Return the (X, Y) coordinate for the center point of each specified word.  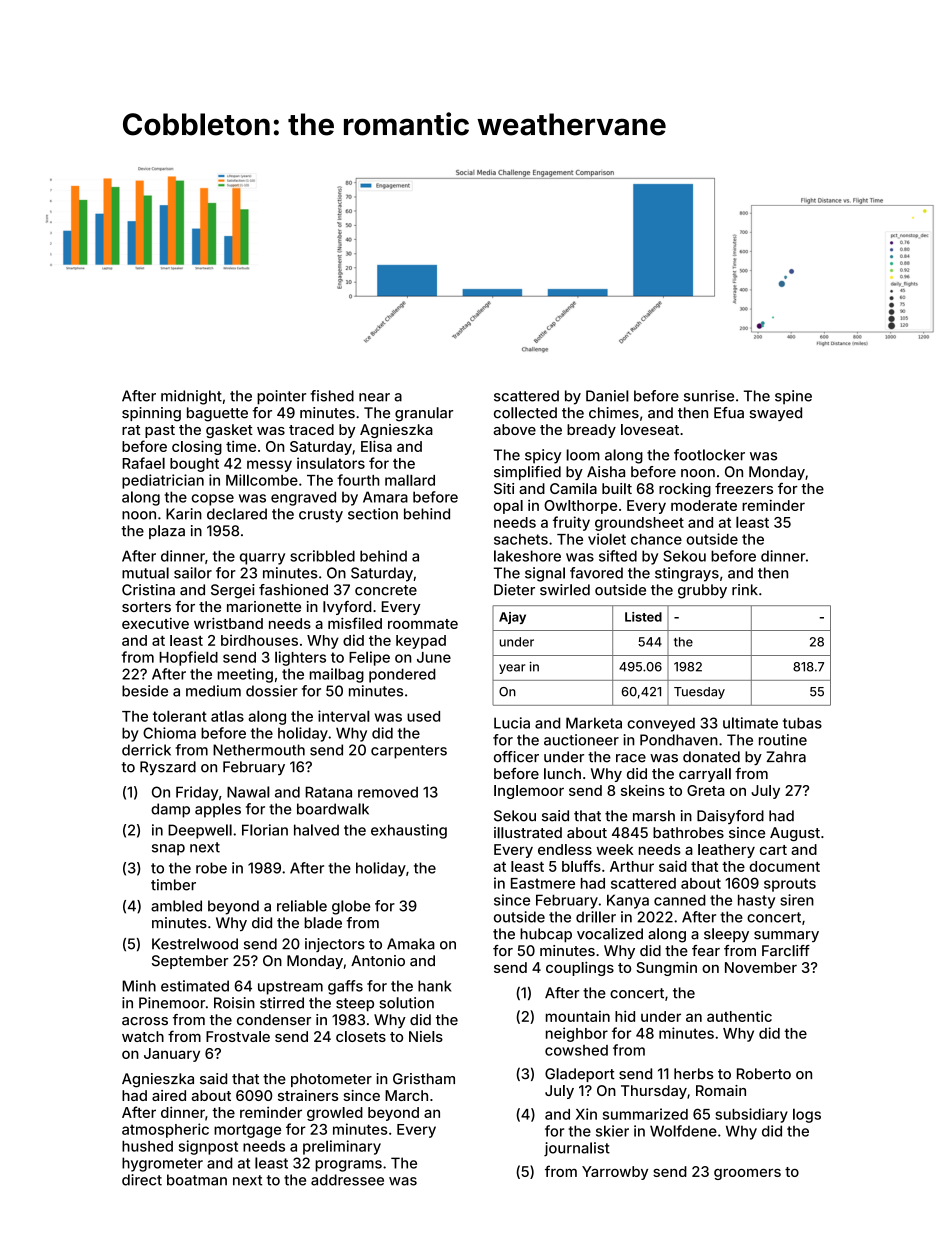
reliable (302, 906)
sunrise (709, 396)
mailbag (337, 675)
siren (797, 900)
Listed (643, 617)
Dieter (514, 590)
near (374, 397)
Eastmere (543, 883)
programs (348, 1166)
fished (332, 396)
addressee (347, 1180)
